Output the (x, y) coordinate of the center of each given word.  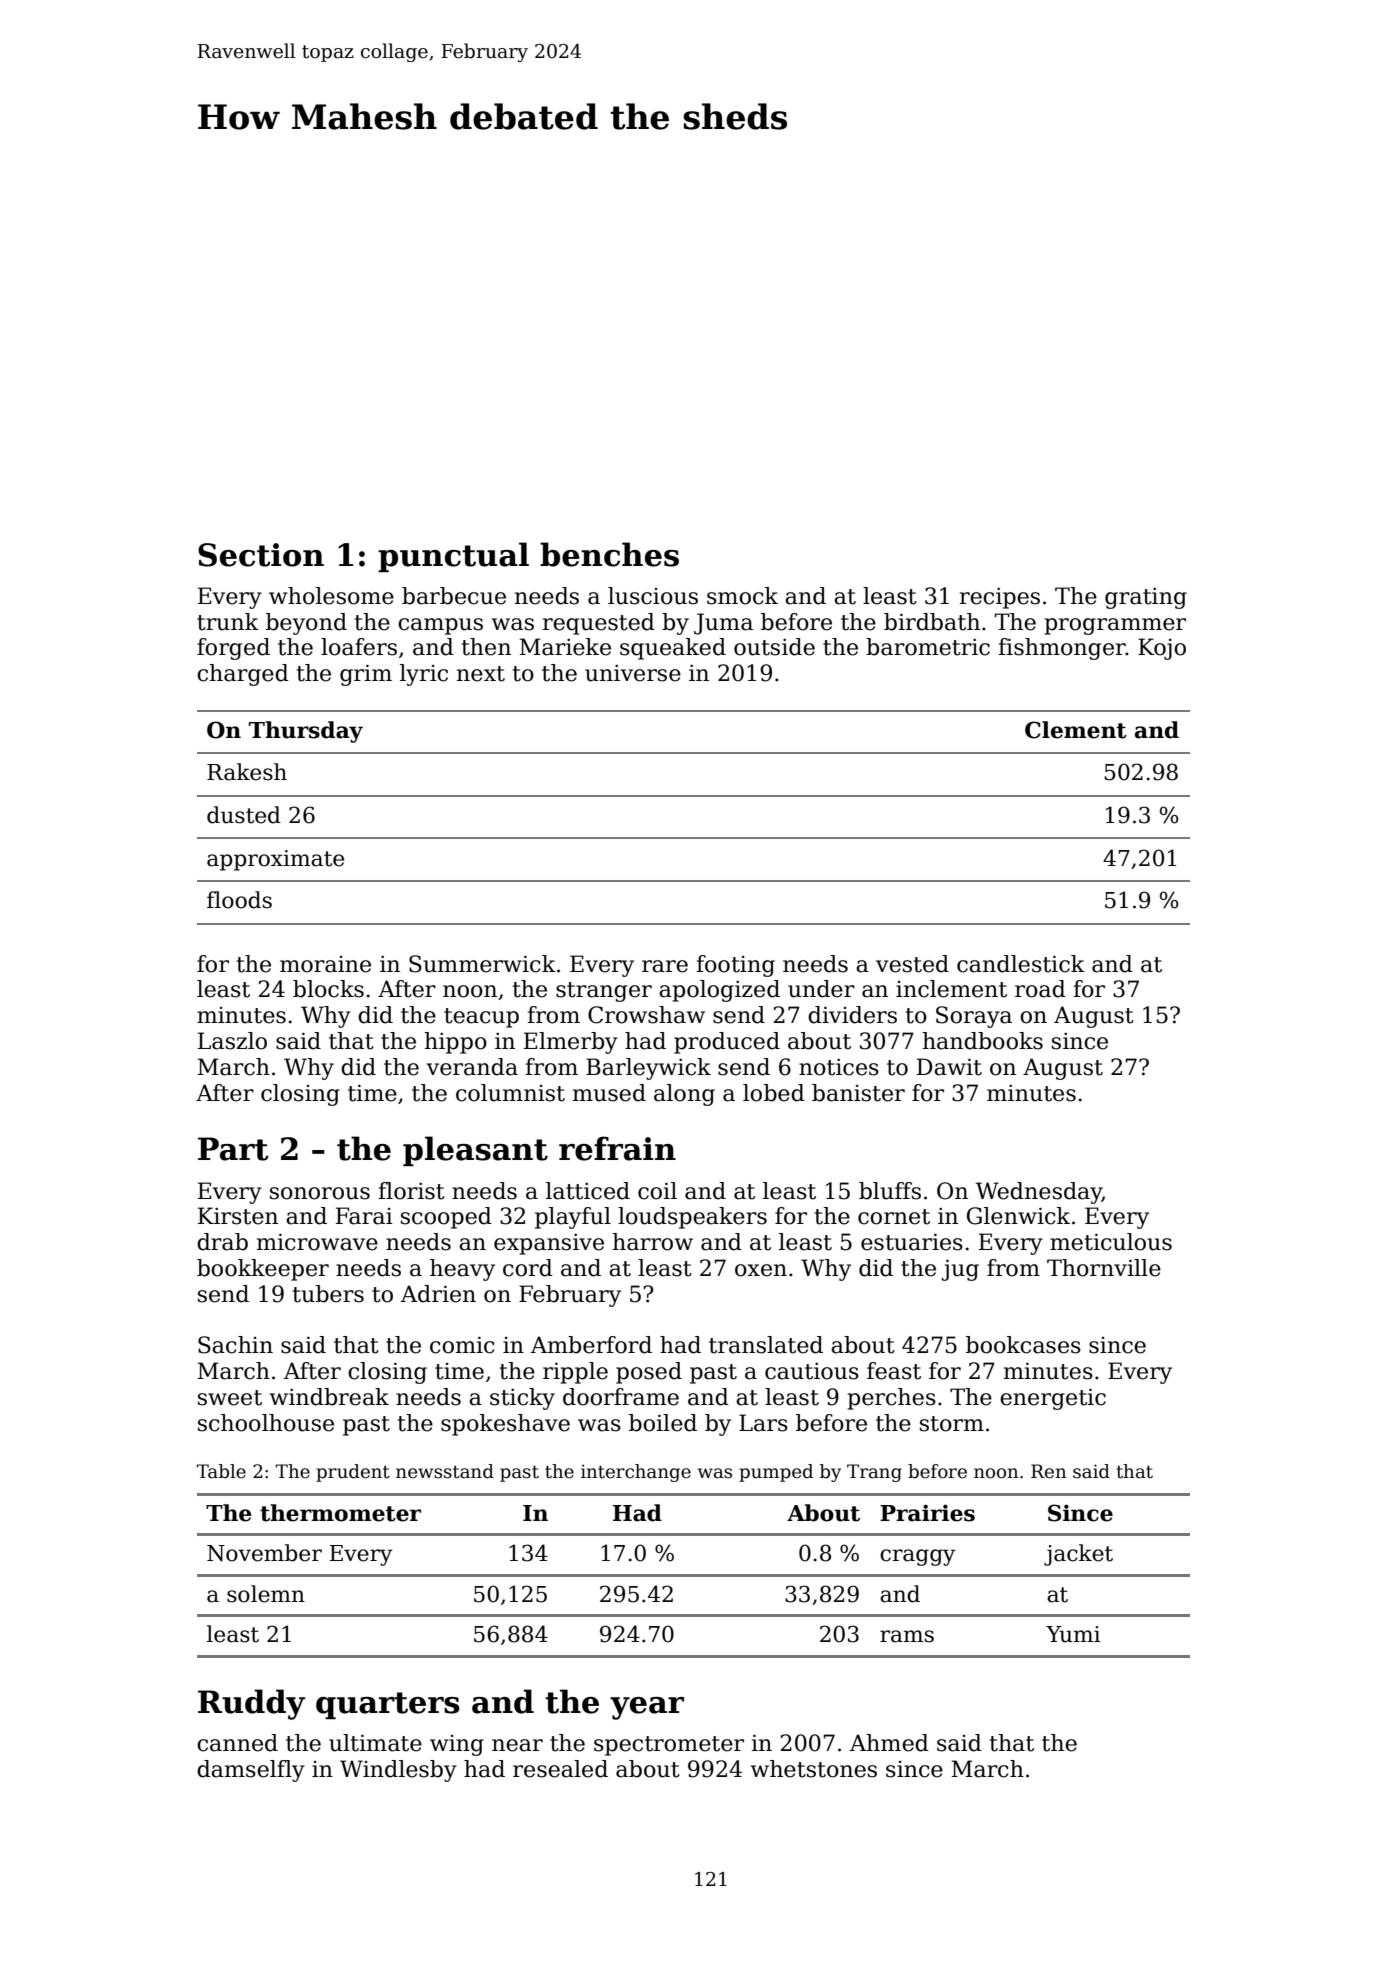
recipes (1000, 598)
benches (609, 554)
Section (261, 555)
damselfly (251, 1771)
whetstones (814, 1769)
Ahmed (889, 1743)
